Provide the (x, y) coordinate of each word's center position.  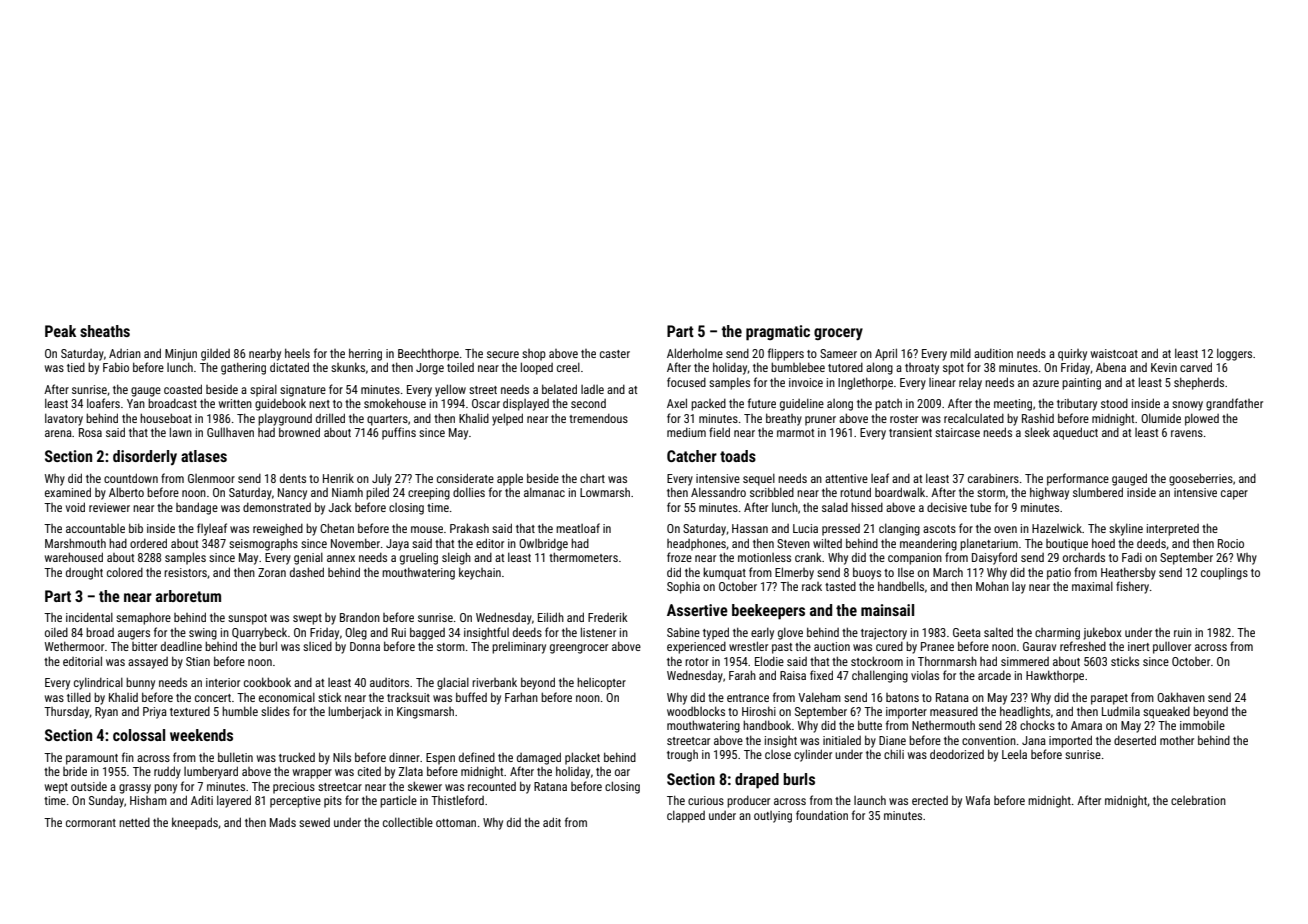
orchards (1084, 557)
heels (297, 353)
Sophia (683, 588)
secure (503, 354)
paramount (92, 759)
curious (706, 800)
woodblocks (696, 711)
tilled (79, 697)
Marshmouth (75, 543)
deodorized (957, 754)
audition (993, 353)
